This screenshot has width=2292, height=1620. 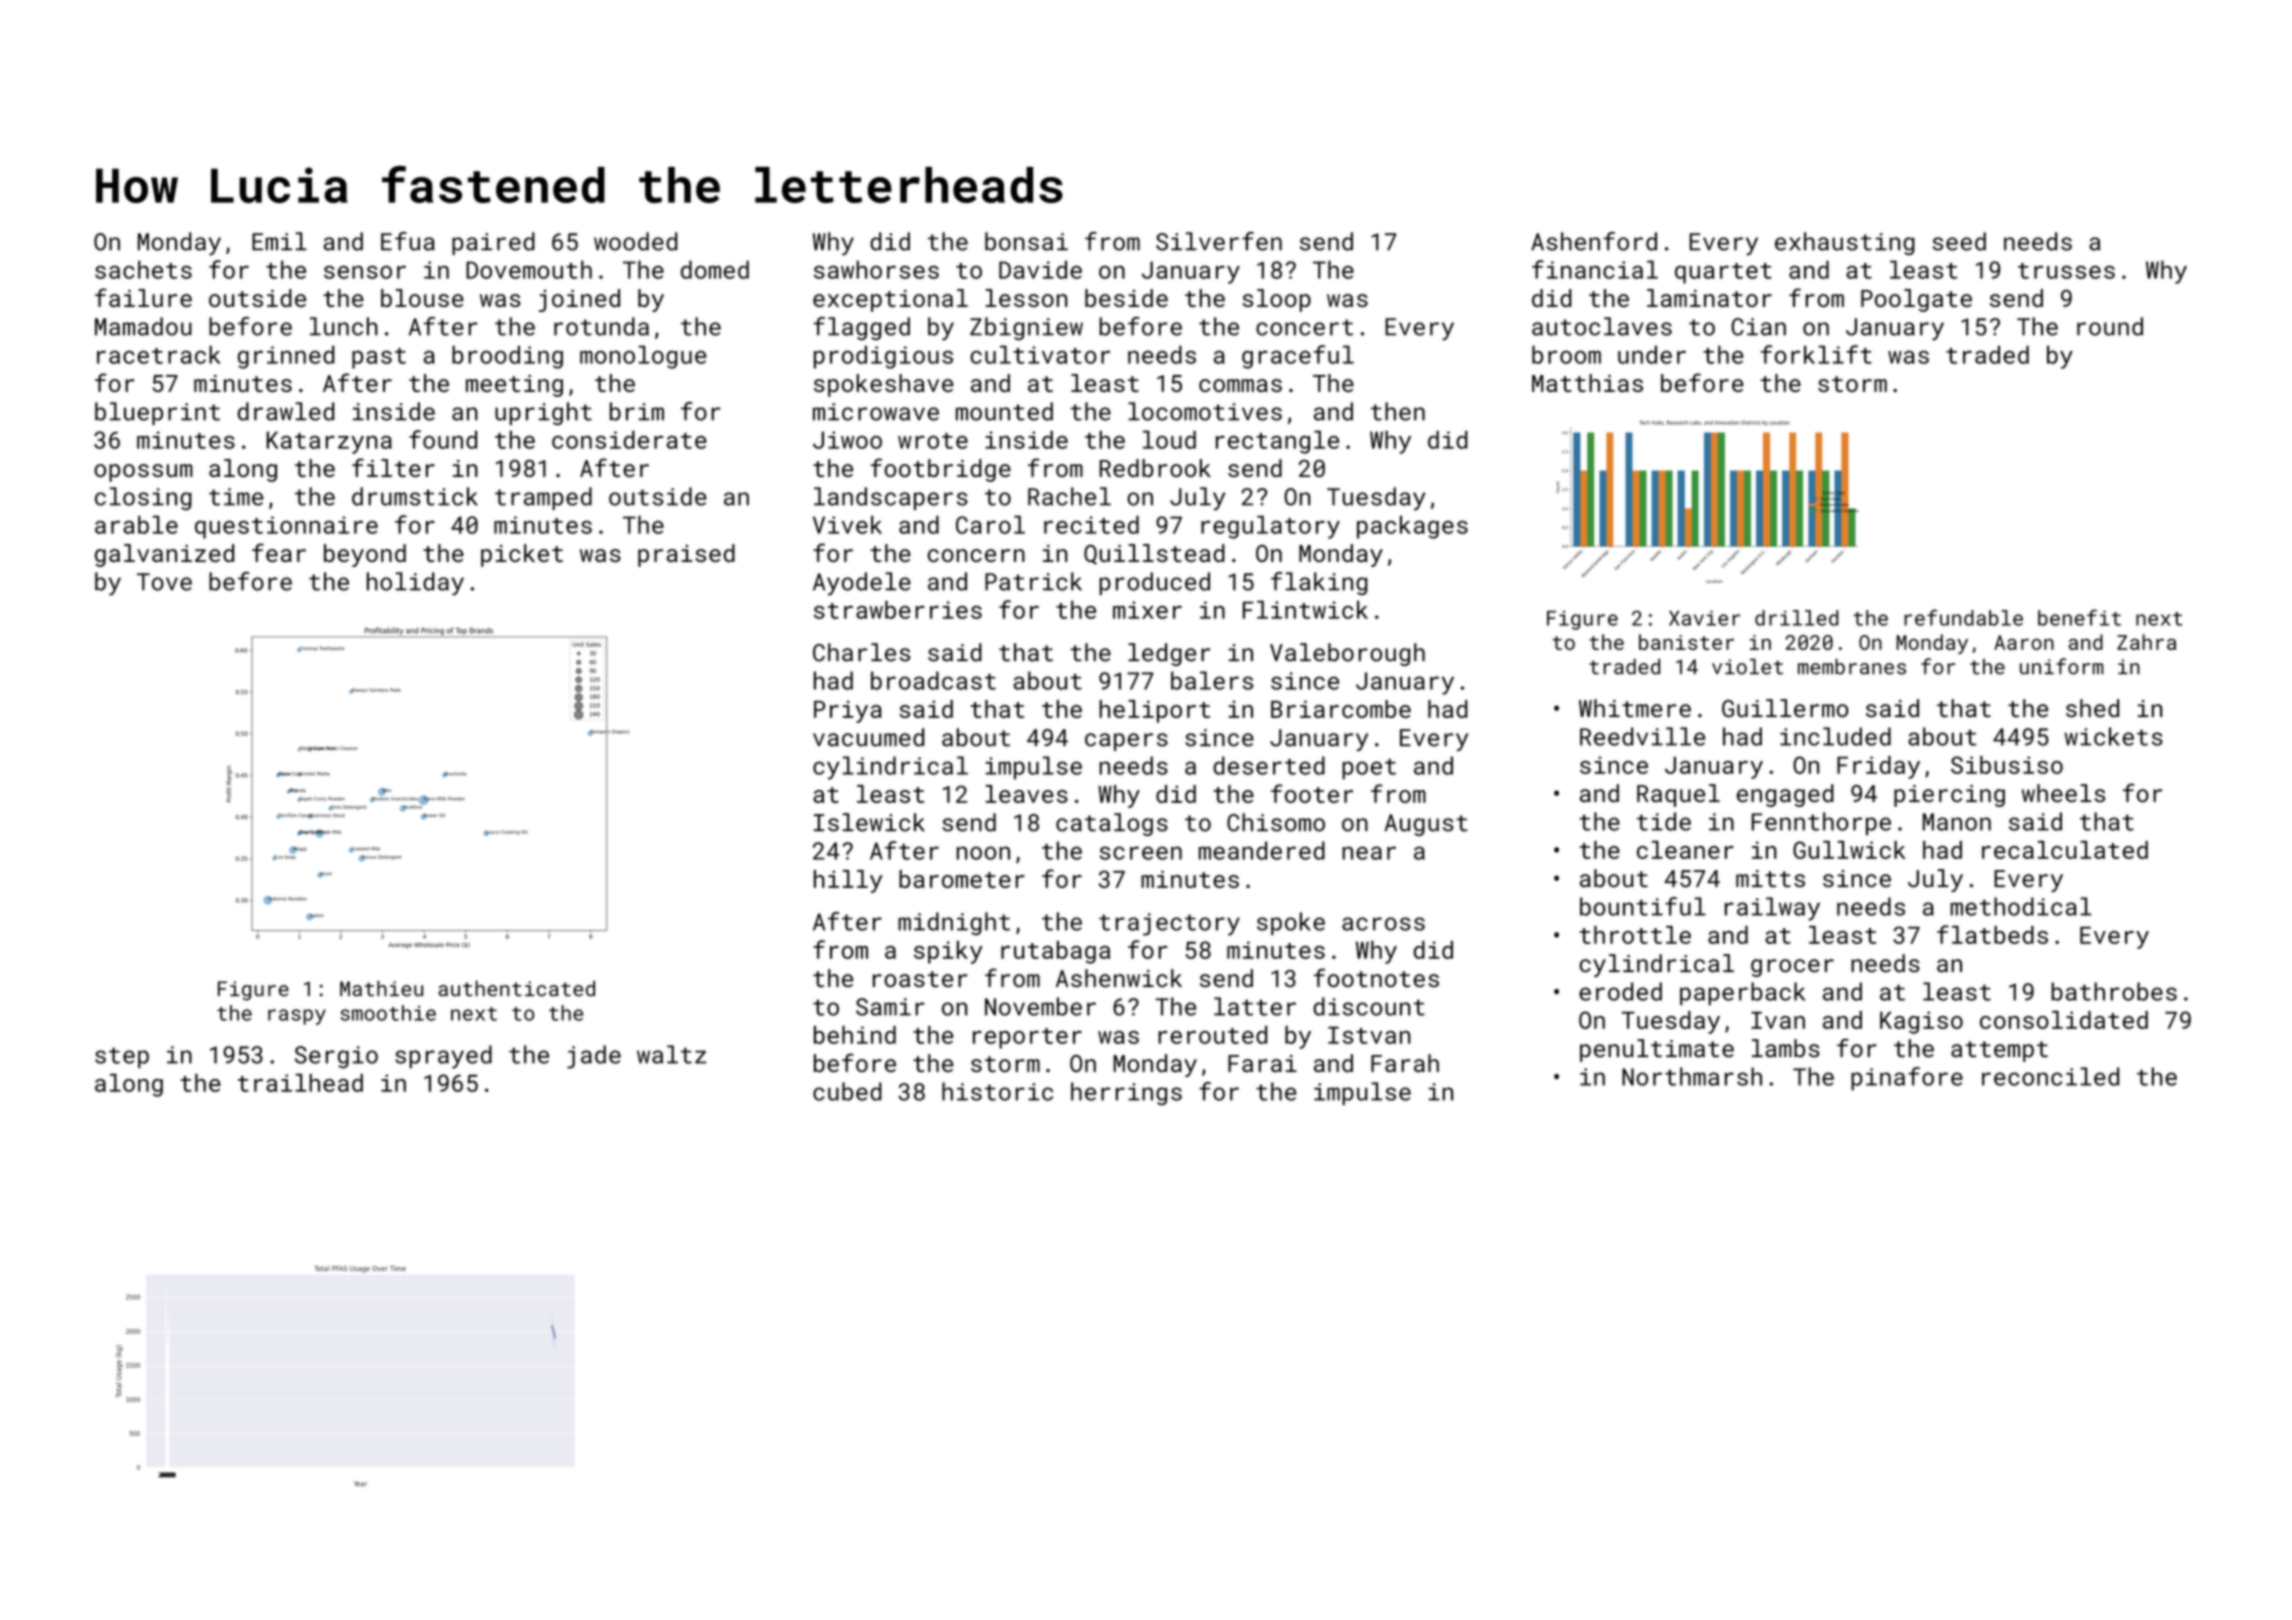 What do you see at coordinates (279, 241) in the screenshot?
I see `Emil` at bounding box center [279, 241].
